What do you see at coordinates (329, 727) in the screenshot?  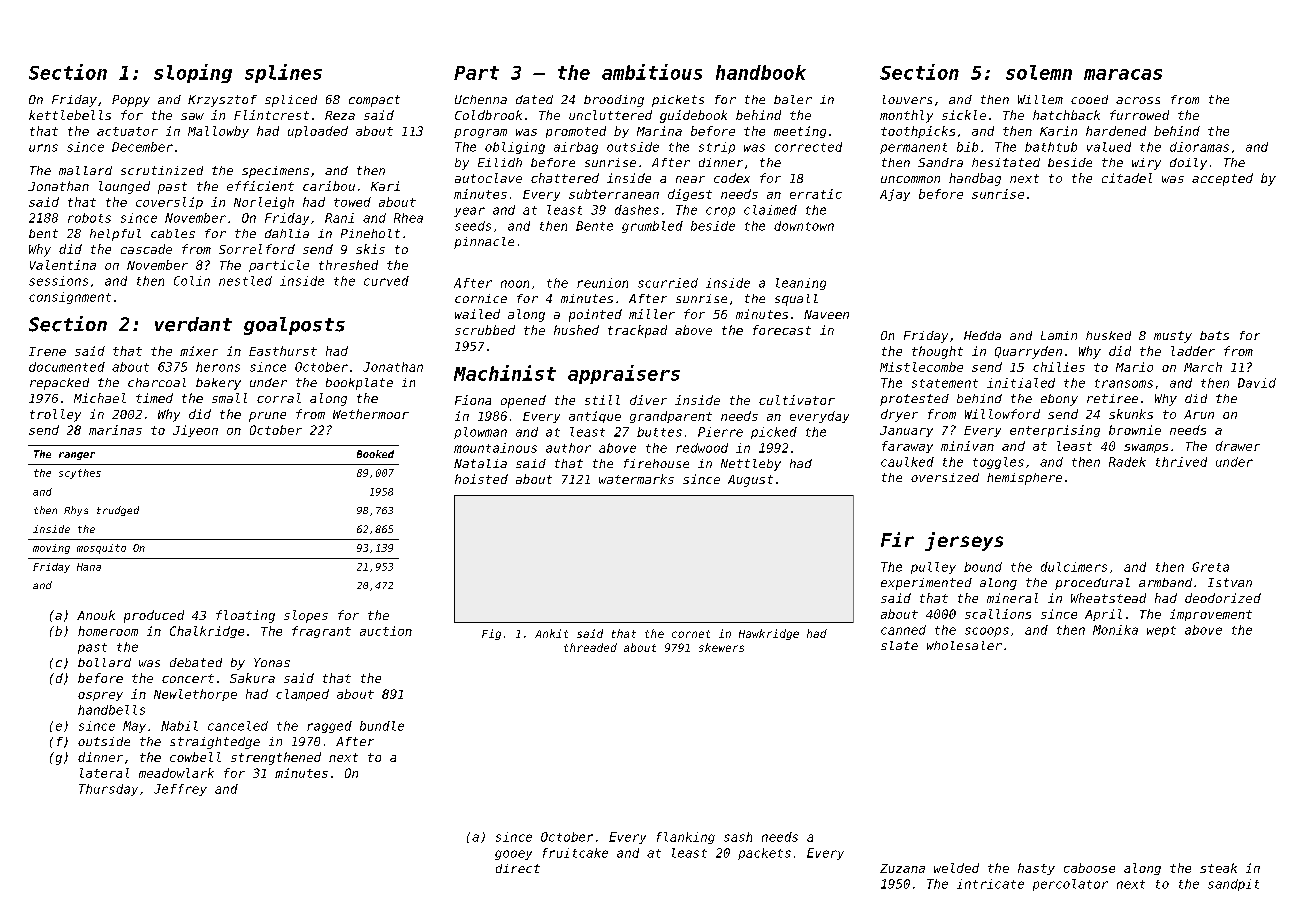 I see `ragged` at bounding box center [329, 727].
